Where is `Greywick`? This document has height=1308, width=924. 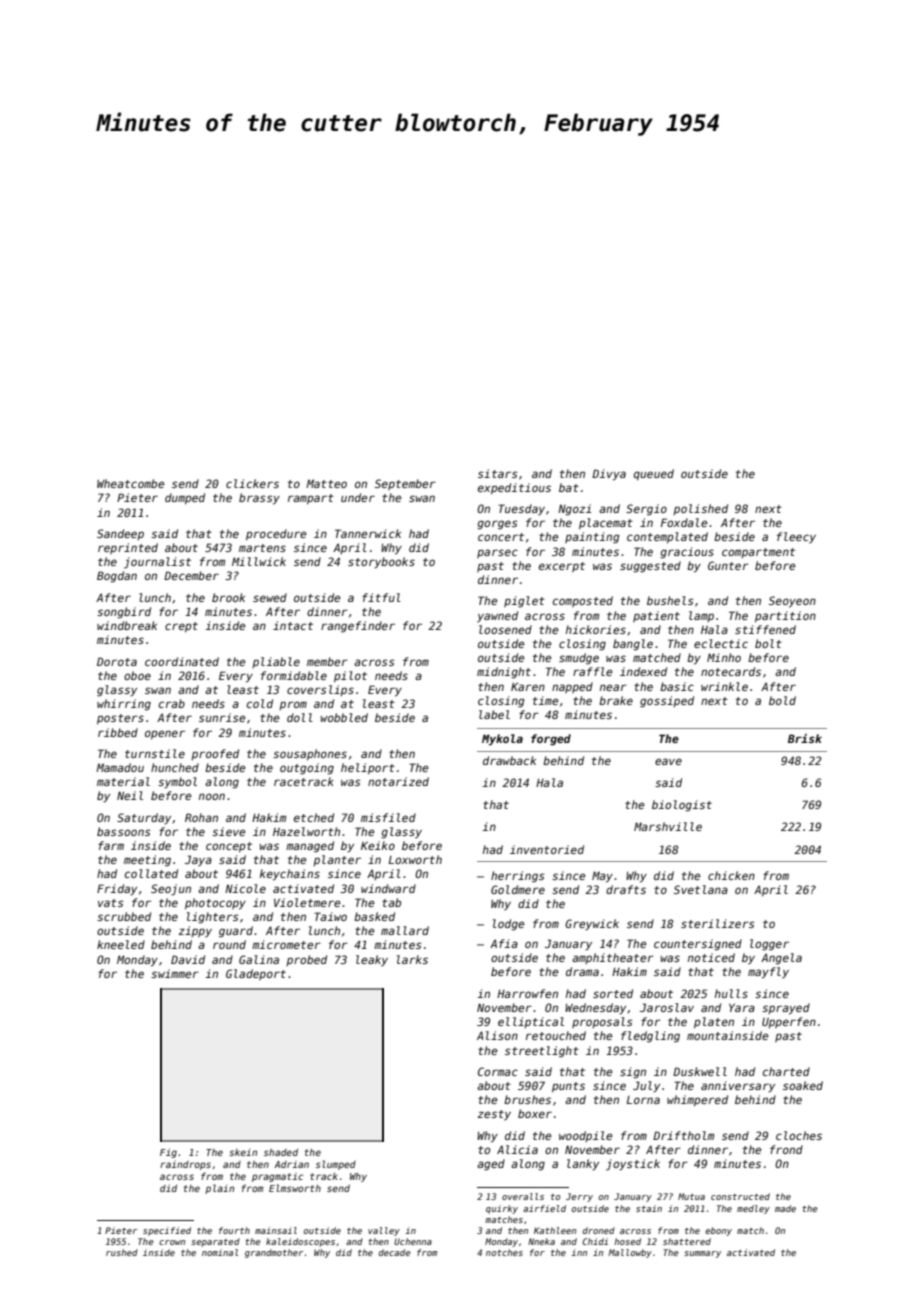
Greywick is located at coordinates (592, 925).
